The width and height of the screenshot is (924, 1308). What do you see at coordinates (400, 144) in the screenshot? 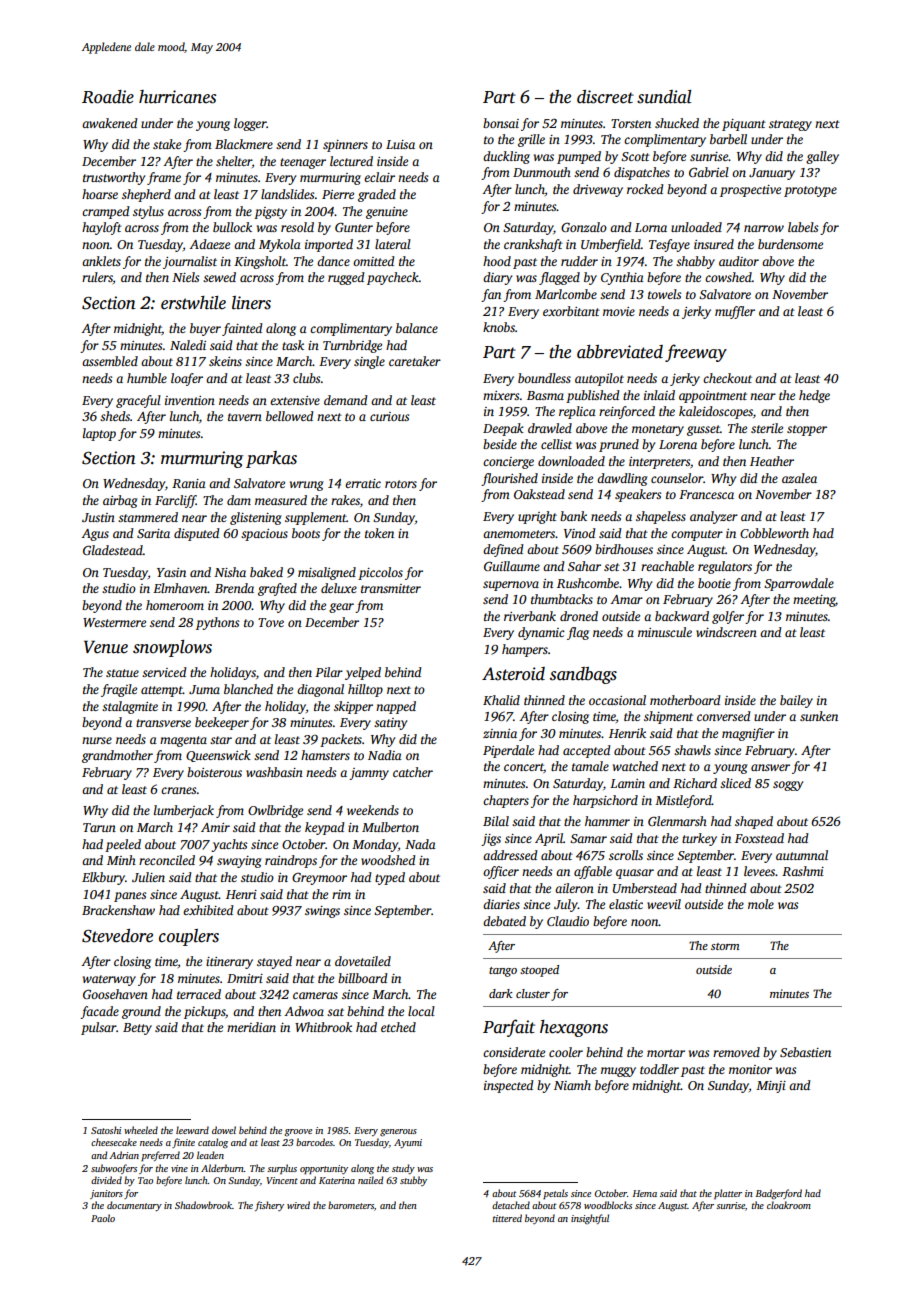
I see `Luisa` at bounding box center [400, 144].
